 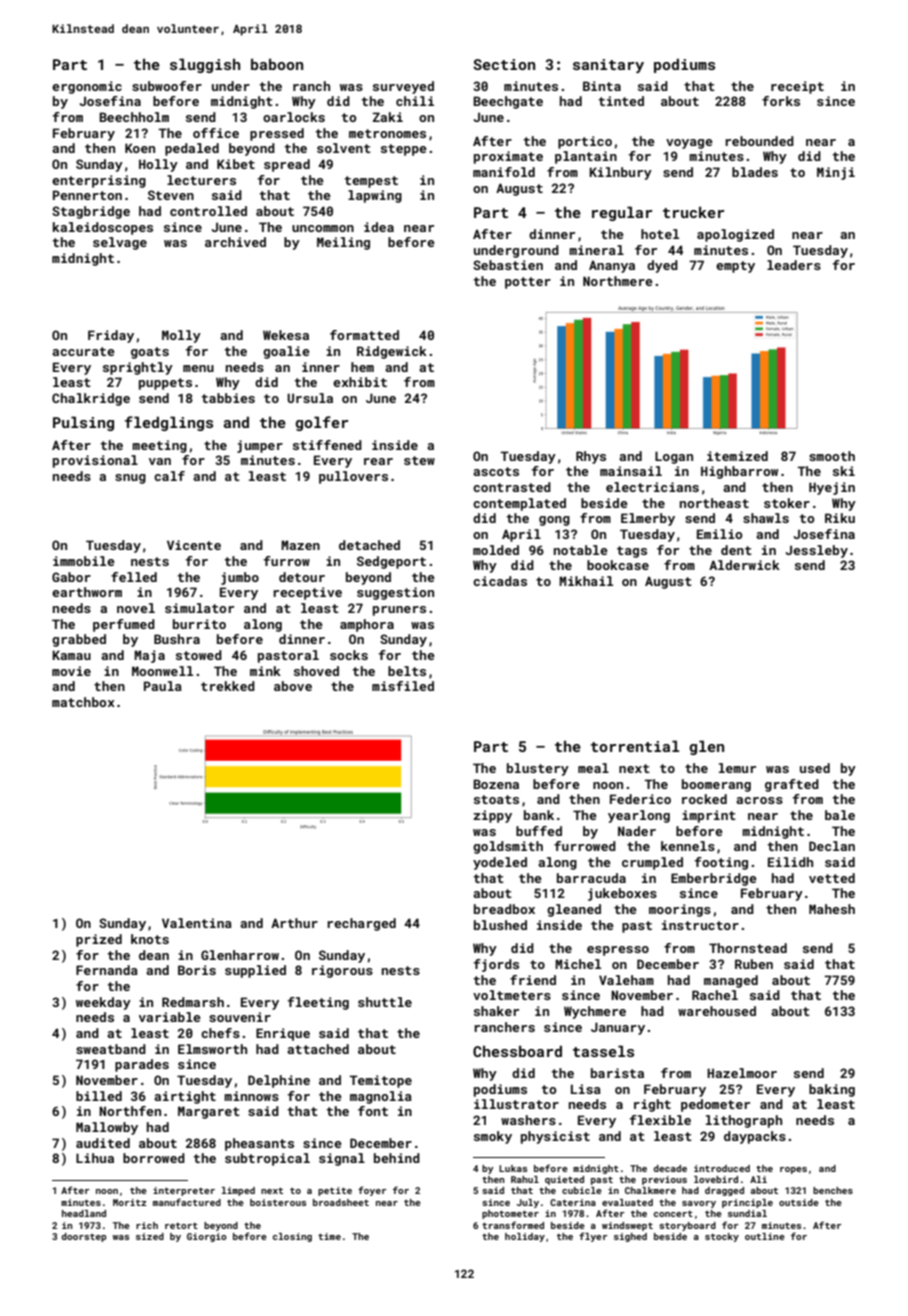 What do you see at coordinates (817, 551) in the page?
I see `Jessleby` at bounding box center [817, 551].
